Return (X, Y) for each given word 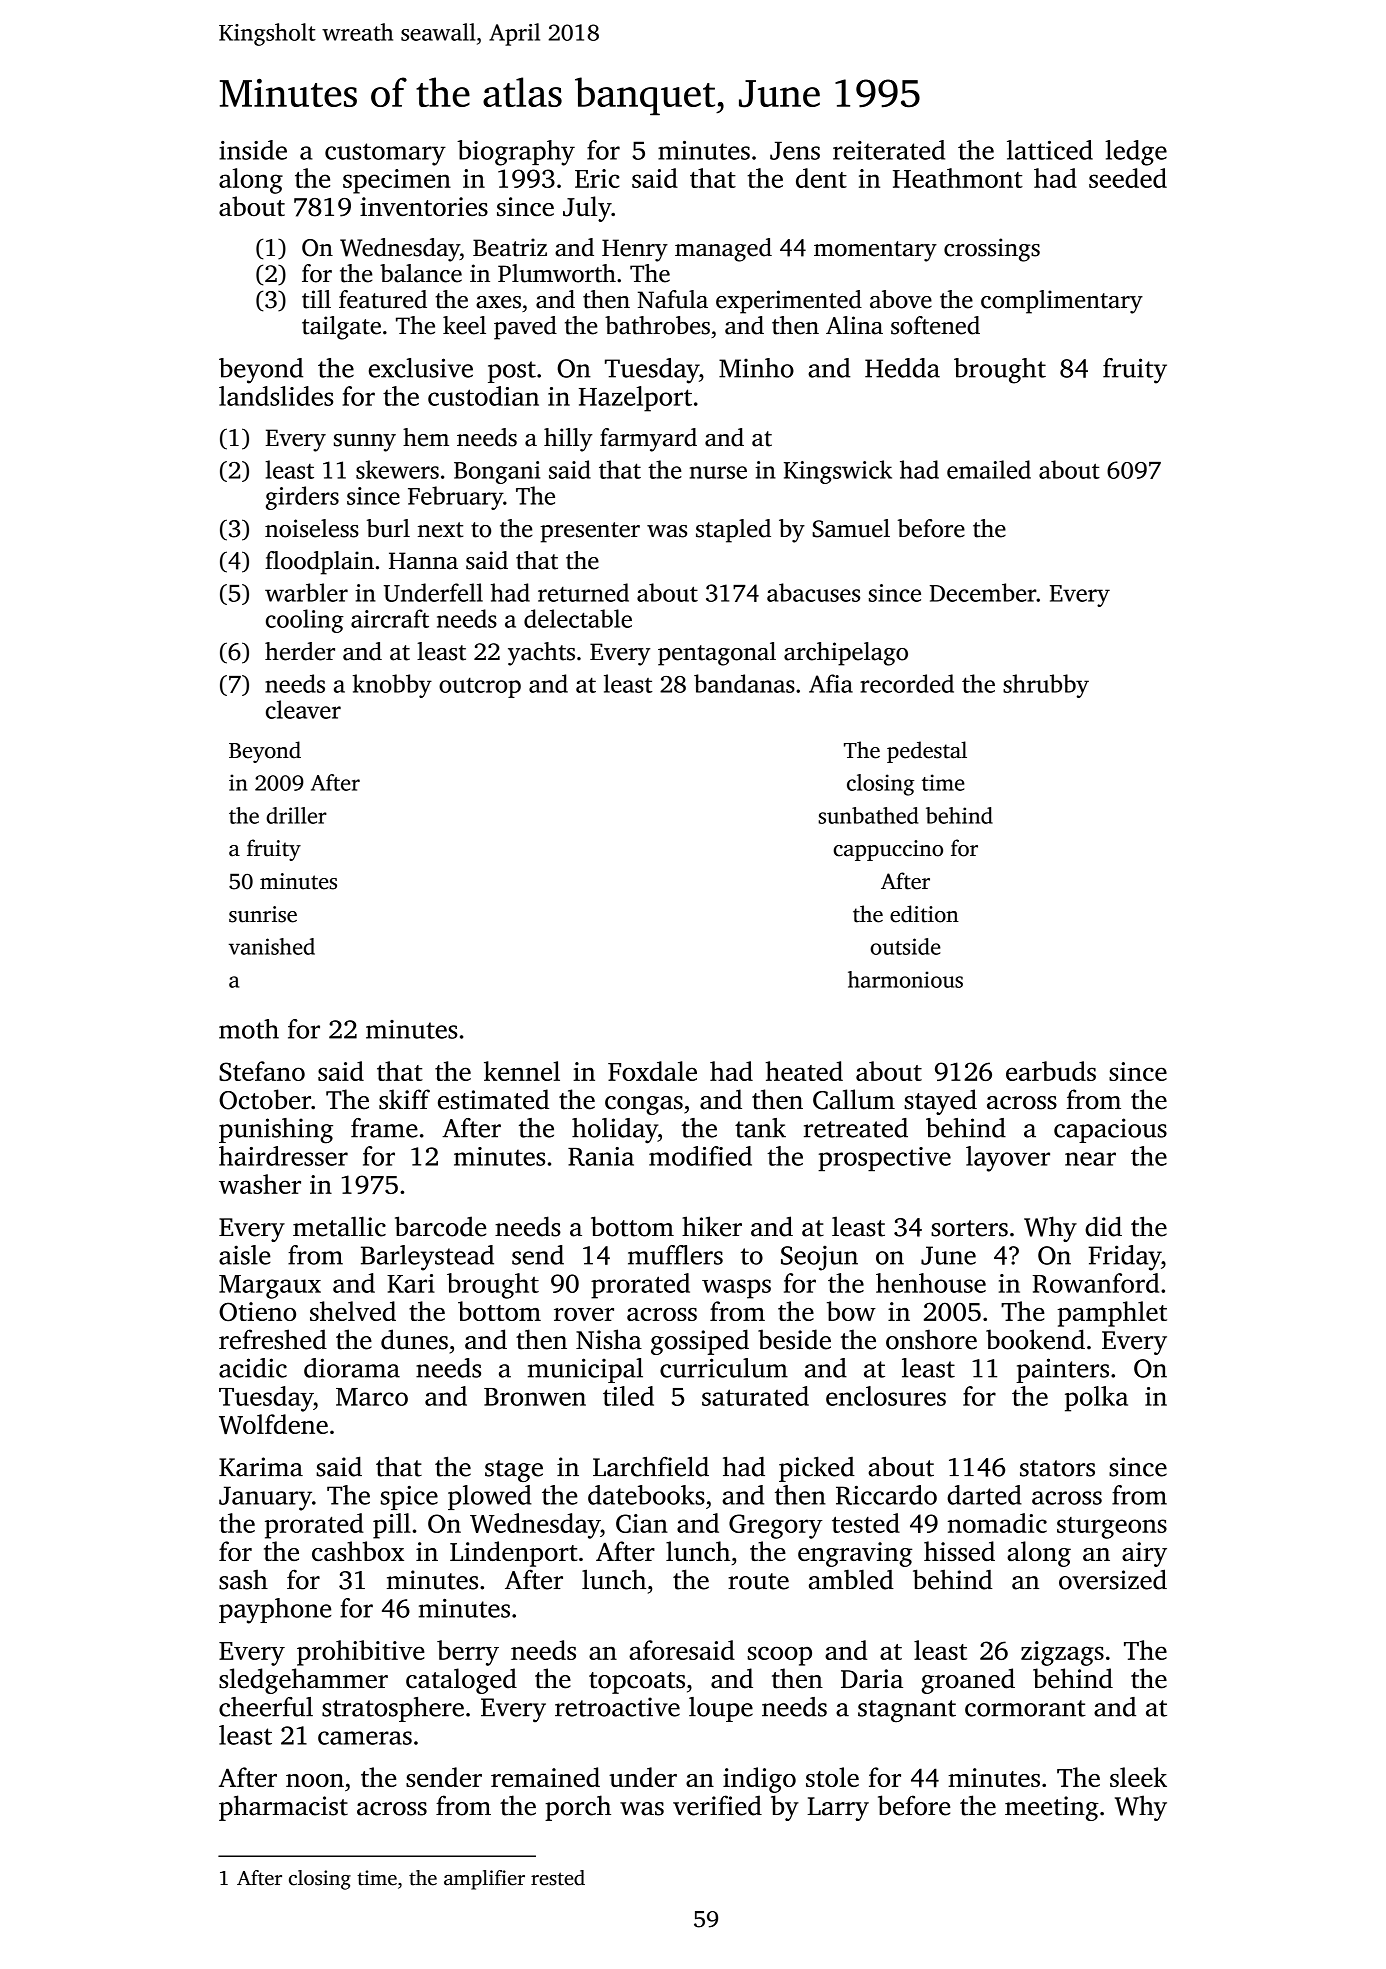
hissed (959, 1551)
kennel (522, 1071)
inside (253, 150)
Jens (795, 150)
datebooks (646, 1495)
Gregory (776, 1526)
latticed (1050, 150)
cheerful (266, 1707)
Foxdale (652, 1071)
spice (409, 1498)
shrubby (1046, 686)
